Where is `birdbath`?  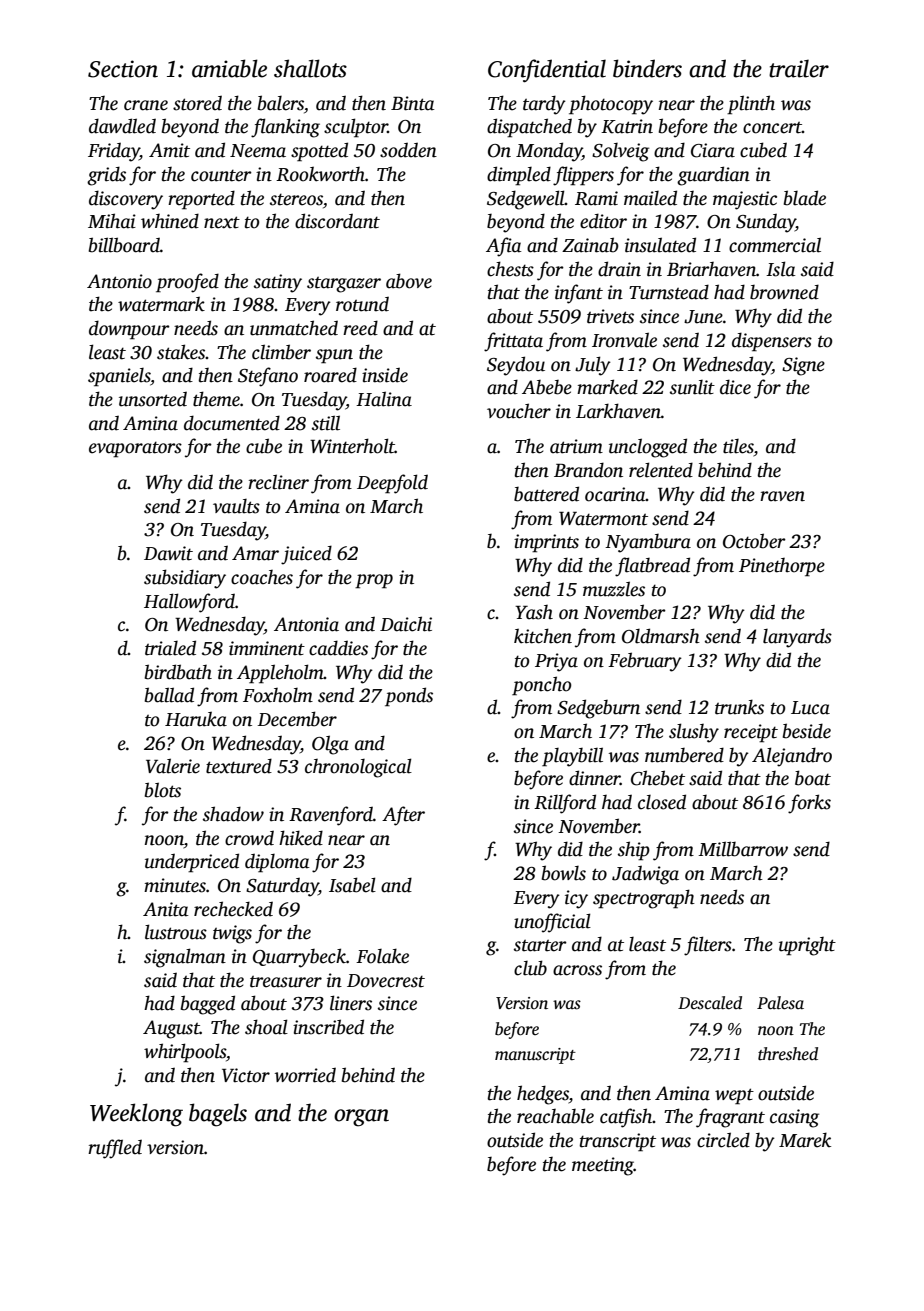
birdbath is located at coordinates (178, 672).
